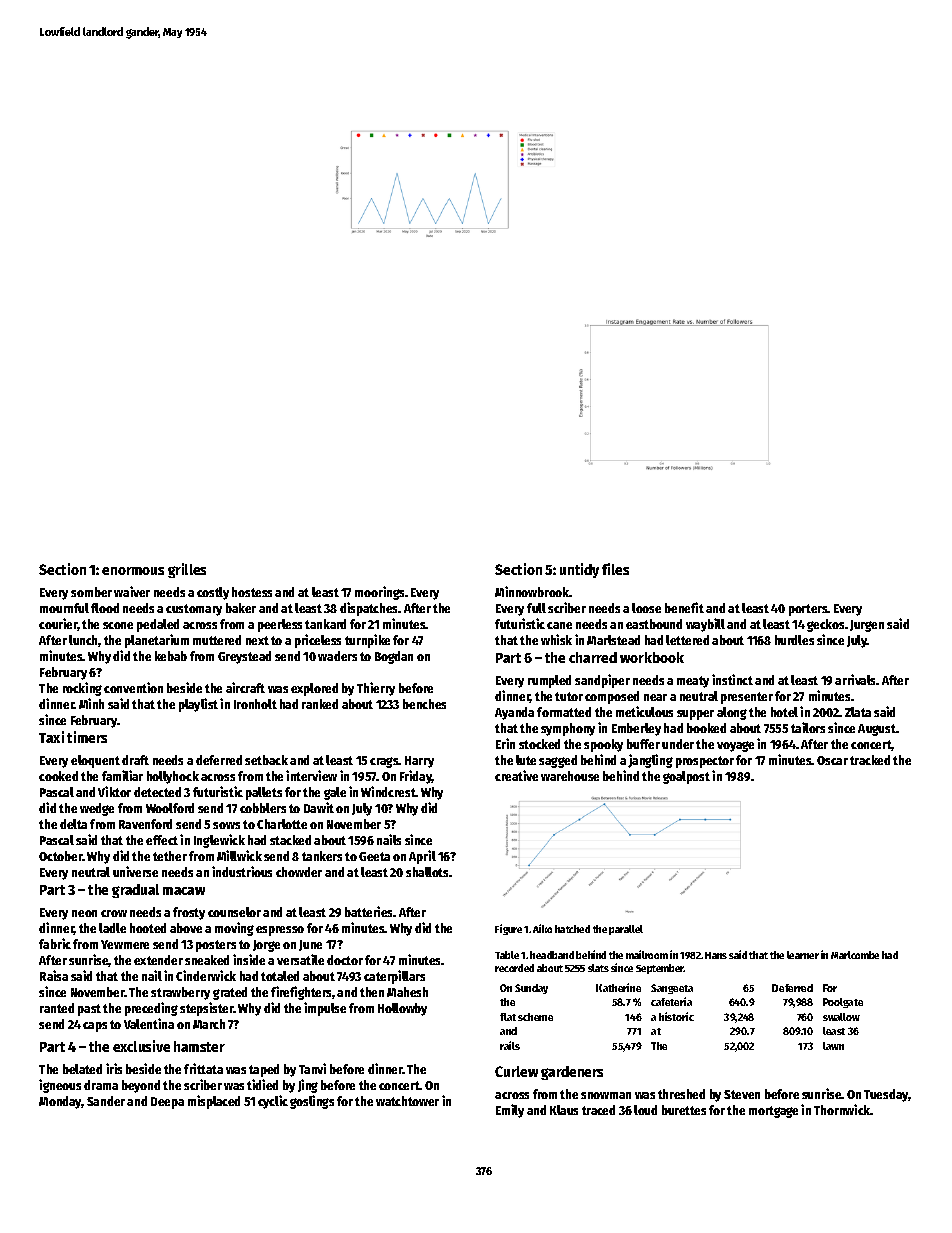  I want to click on Oscar, so click(832, 760).
